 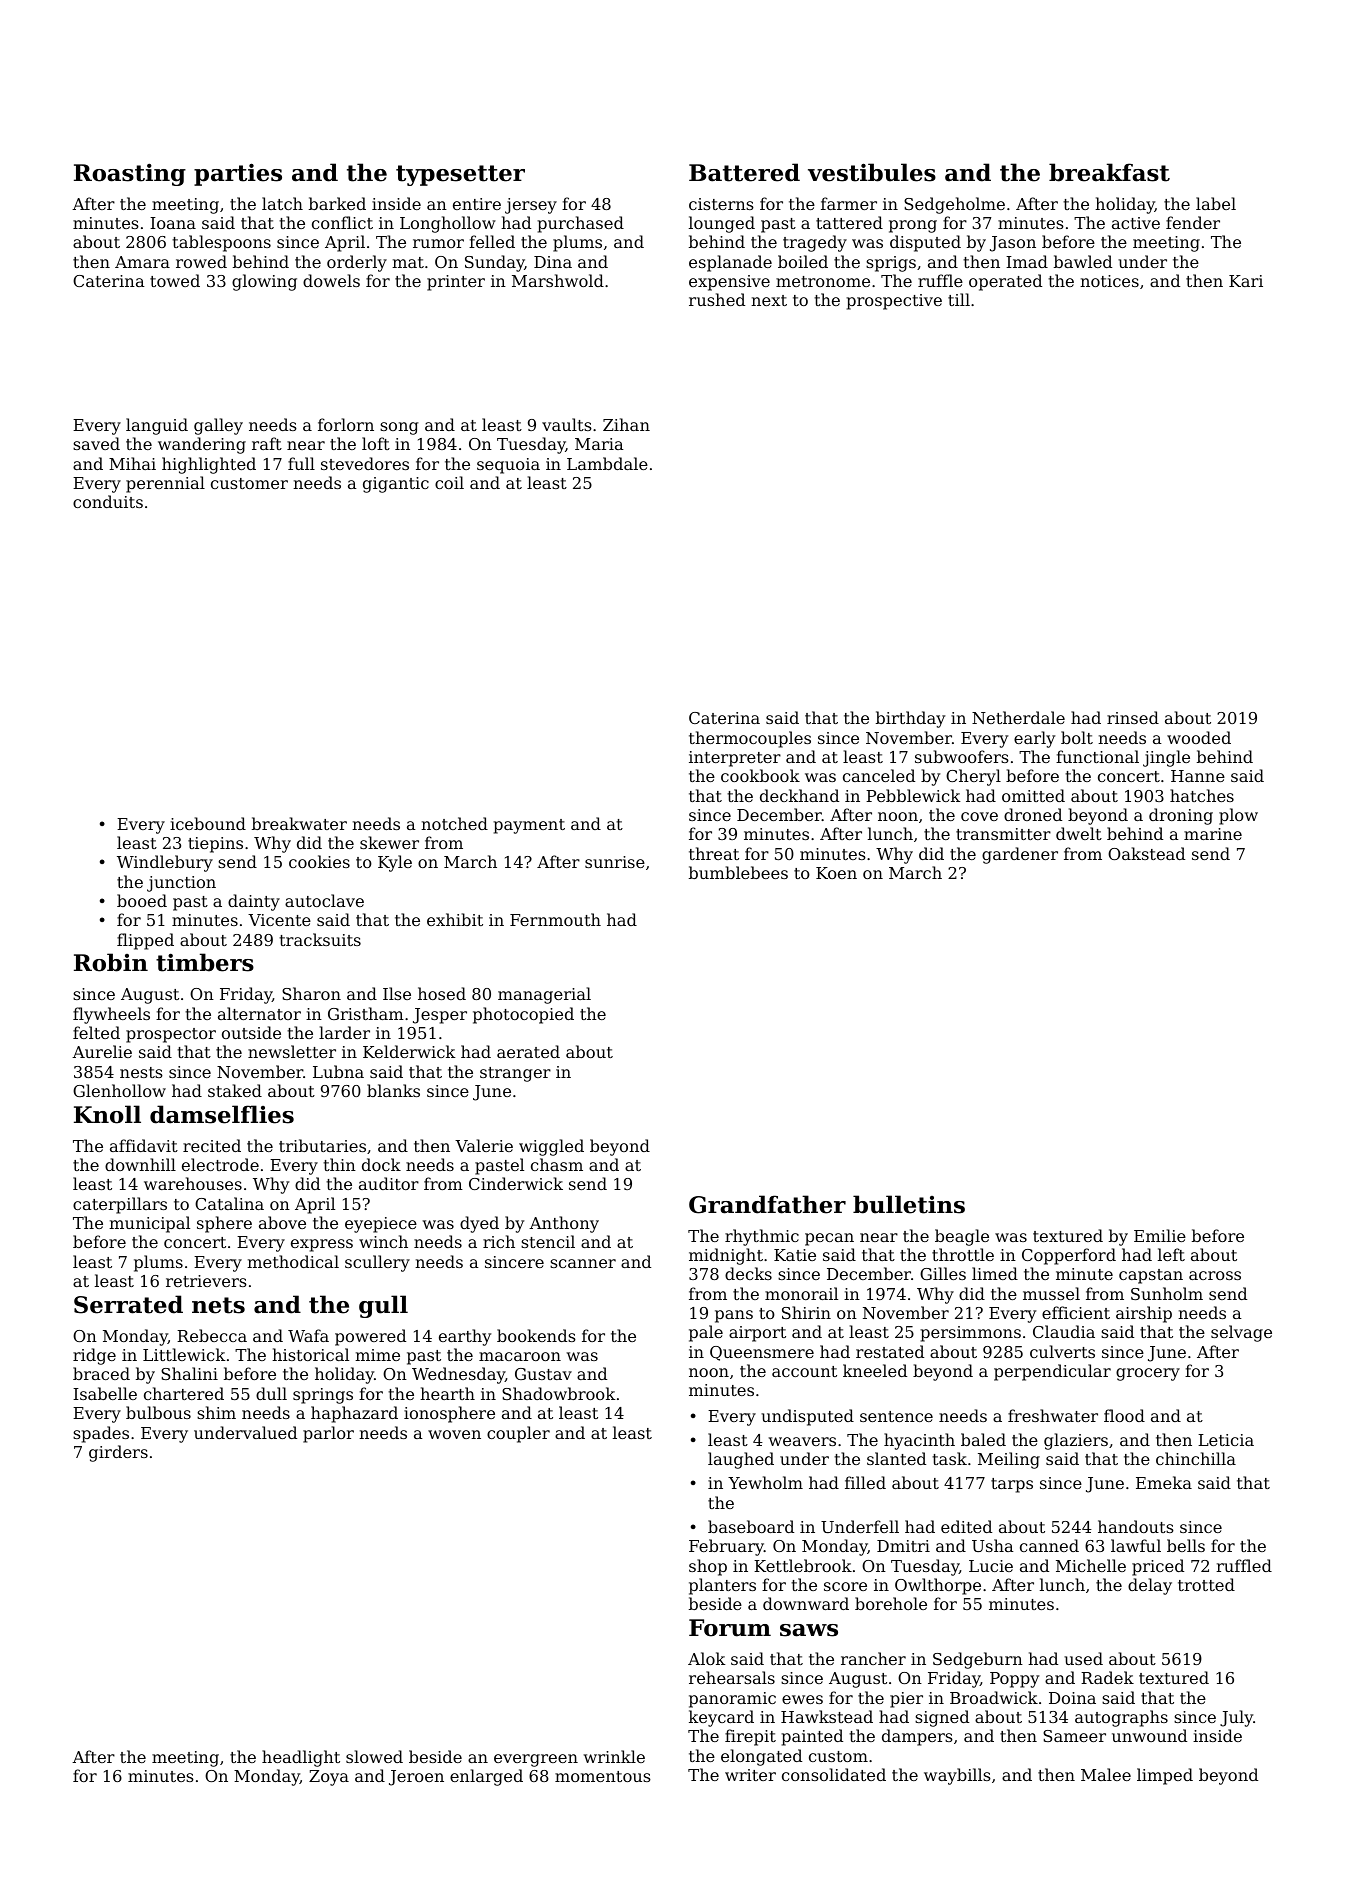 What do you see at coordinates (460, 175) in the image?
I see `typesetter` at bounding box center [460, 175].
